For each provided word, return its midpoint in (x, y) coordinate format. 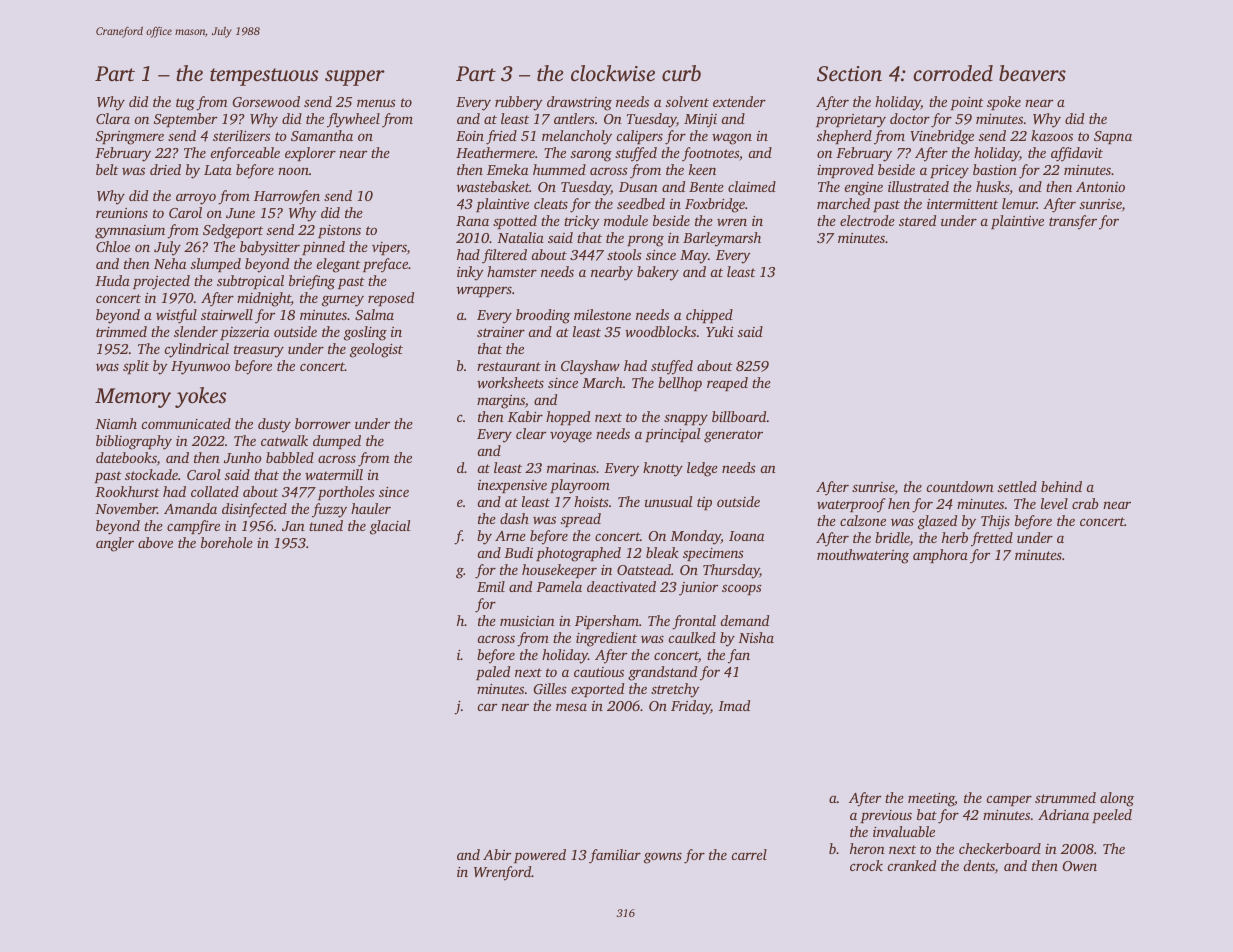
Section (849, 74)
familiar (615, 856)
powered (540, 856)
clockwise (613, 73)
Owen (1079, 866)
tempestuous (264, 77)
